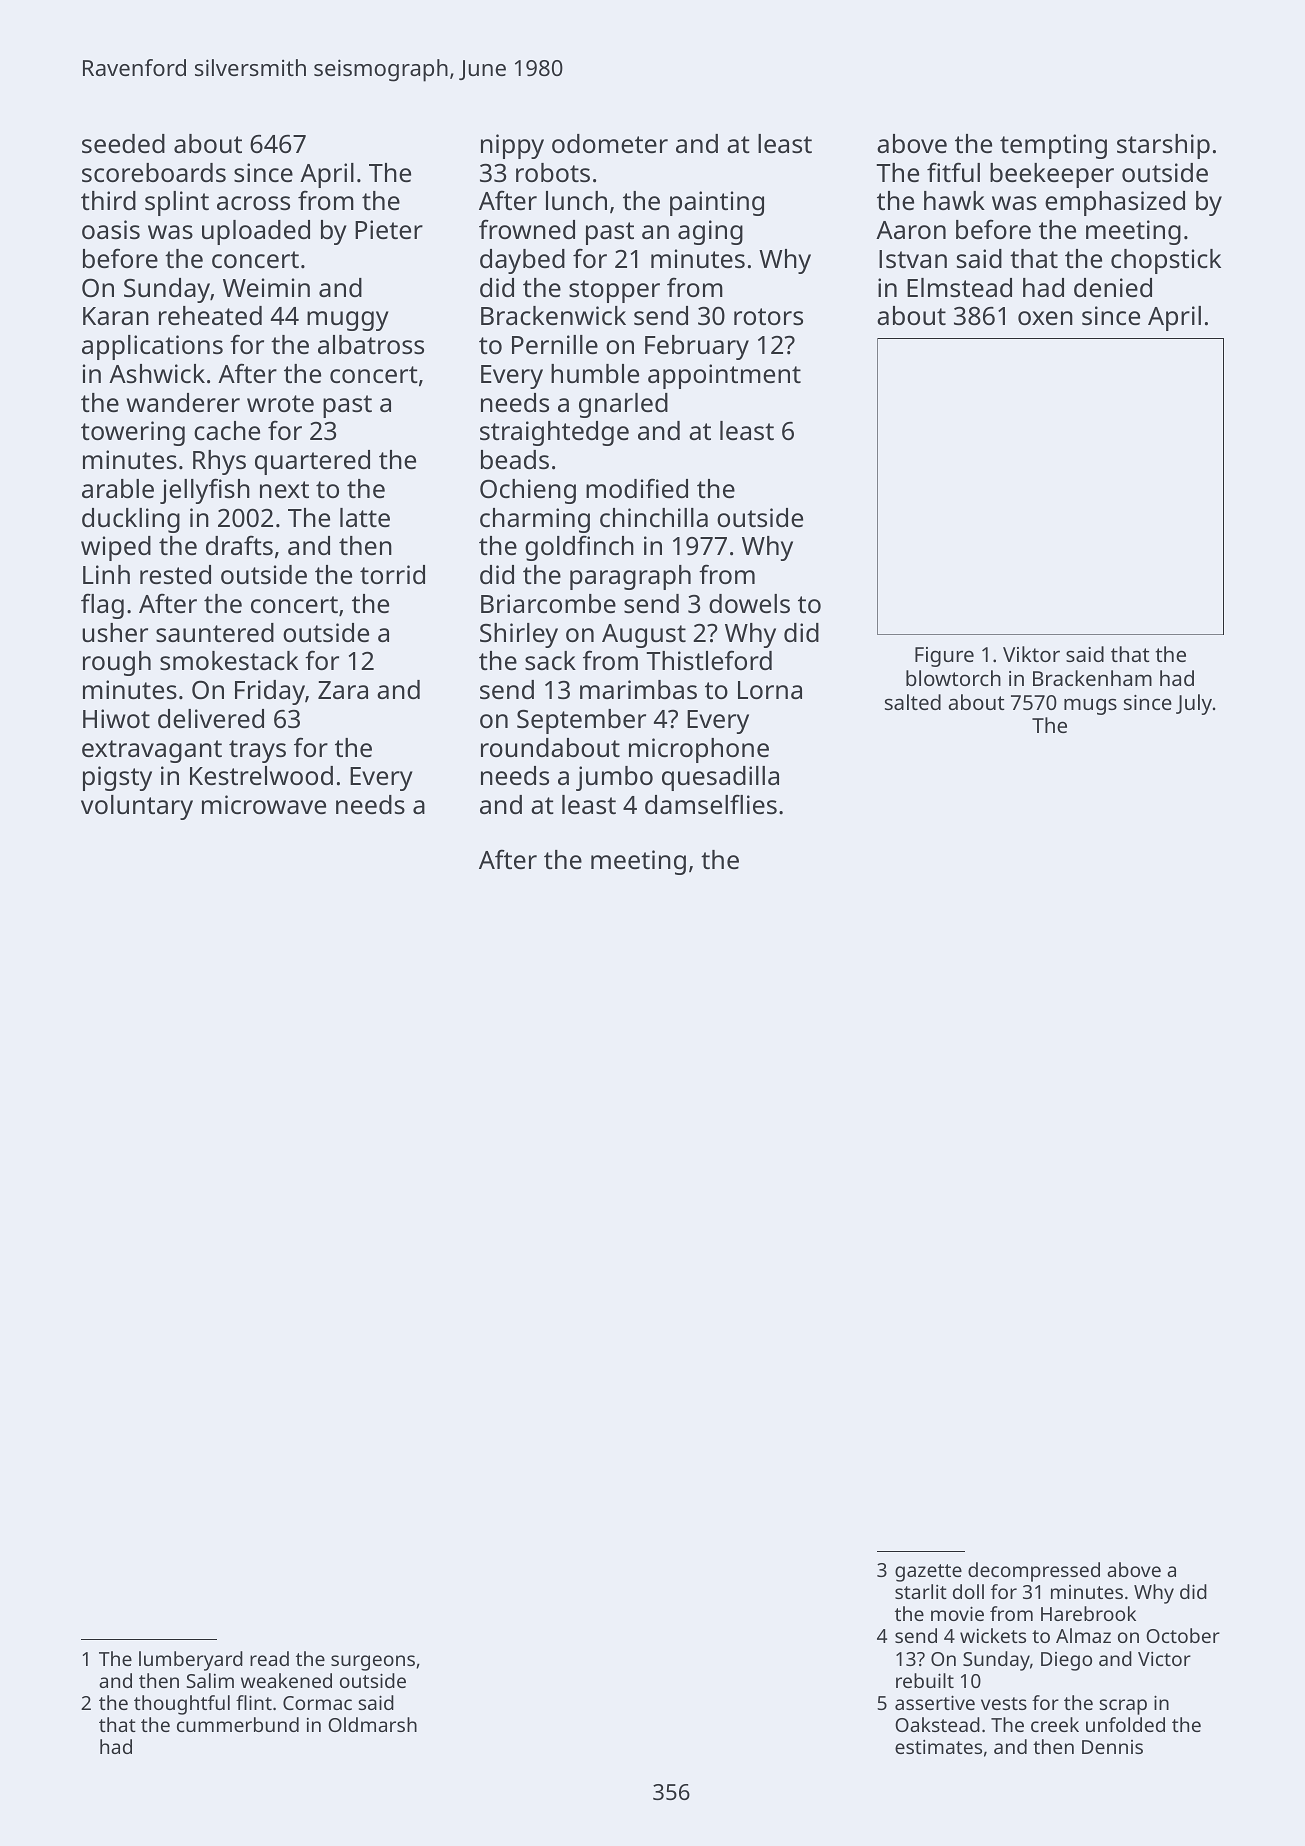 The width and height of the document is (1305, 1846). I want to click on splint, so click(177, 203).
